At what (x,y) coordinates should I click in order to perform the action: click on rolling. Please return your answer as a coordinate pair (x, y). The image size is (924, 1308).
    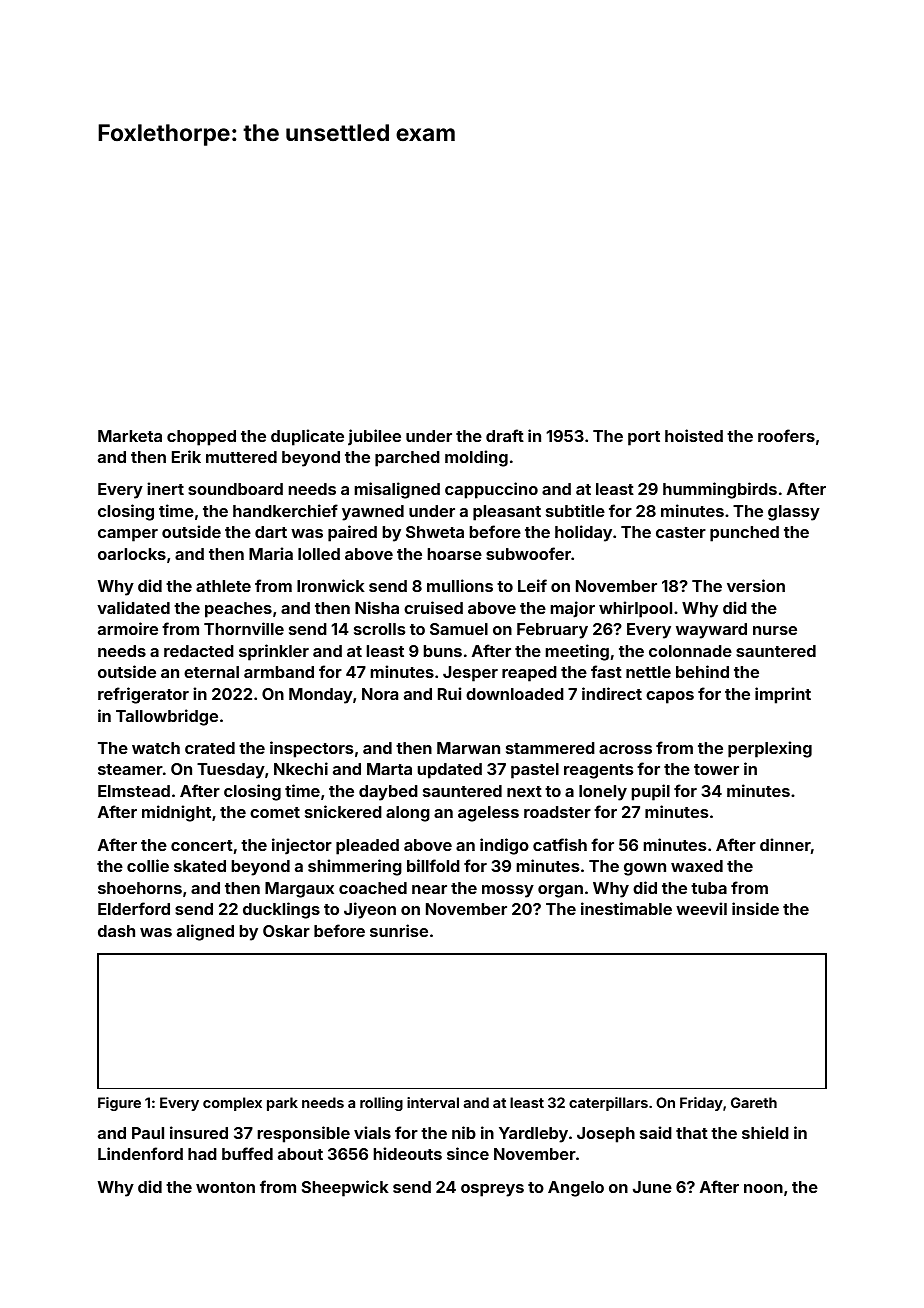
    Looking at the image, I should click on (381, 1104).
